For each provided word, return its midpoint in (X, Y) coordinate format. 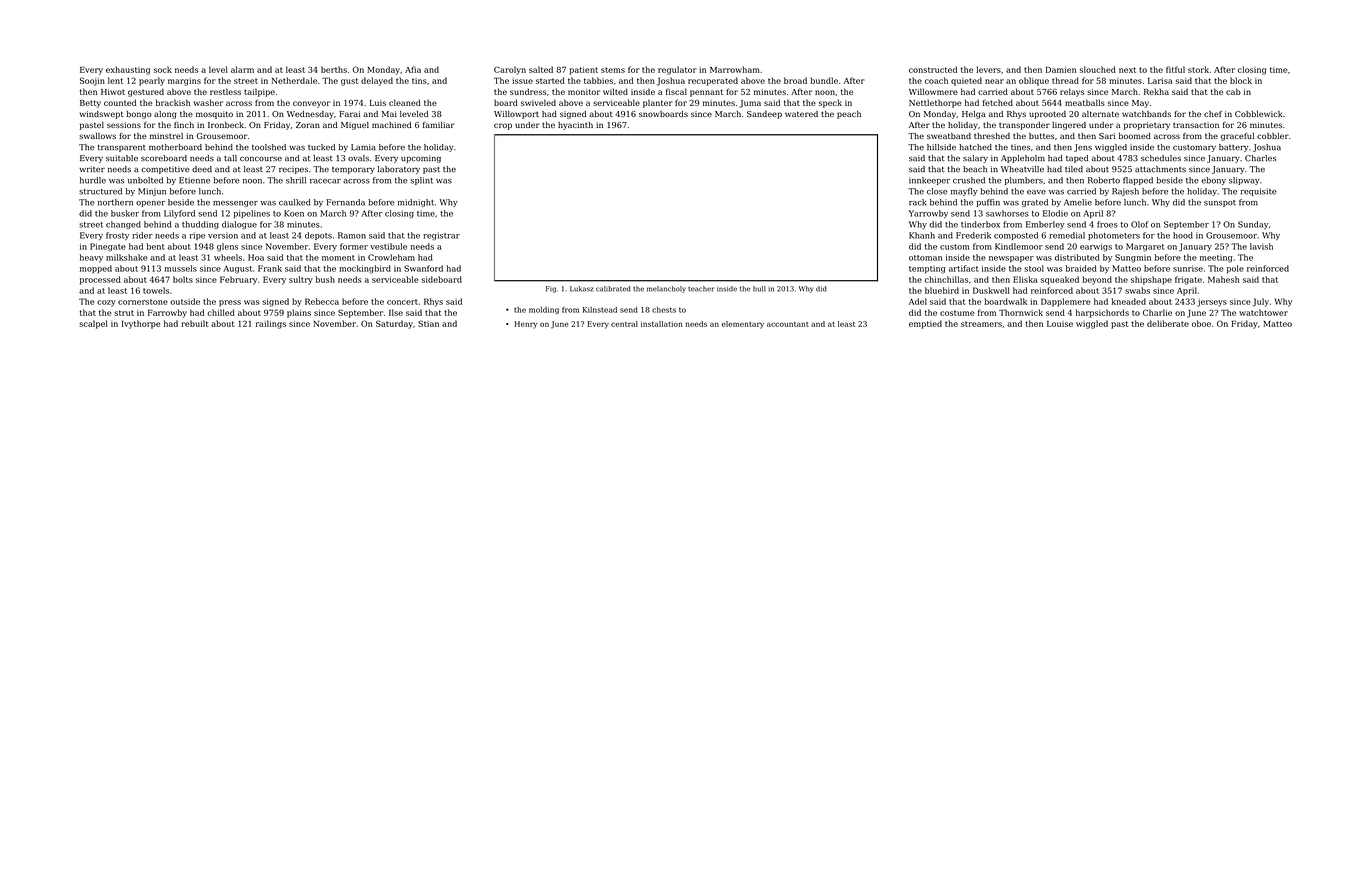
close (937, 191)
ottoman (925, 258)
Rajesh (1125, 192)
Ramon (352, 235)
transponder (1024, 126)
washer (208, 102)
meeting (1216, 259)
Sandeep (764, 115)
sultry (301, 280)
